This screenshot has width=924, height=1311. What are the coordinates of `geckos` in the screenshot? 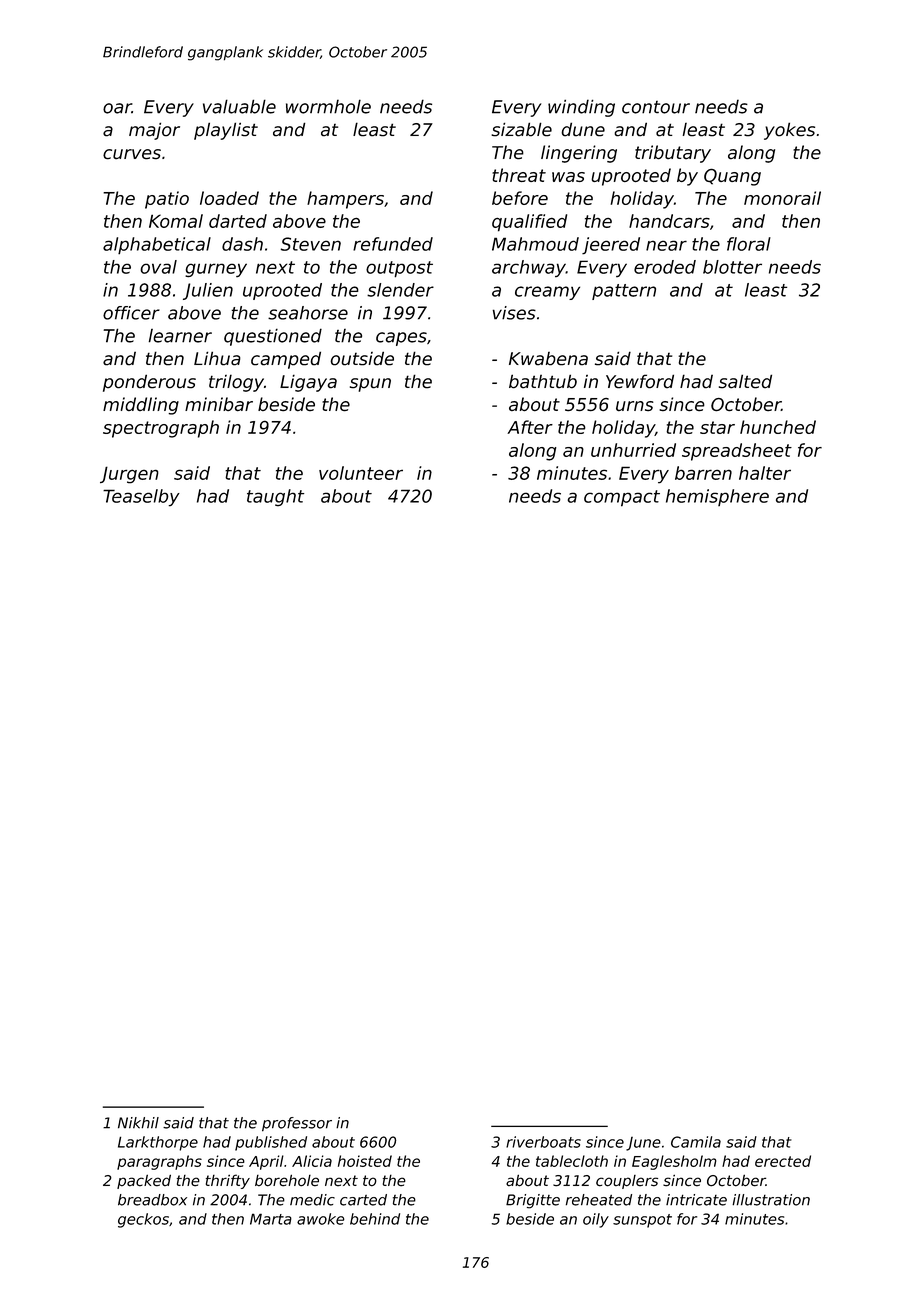 It's located at (143, 1220).
